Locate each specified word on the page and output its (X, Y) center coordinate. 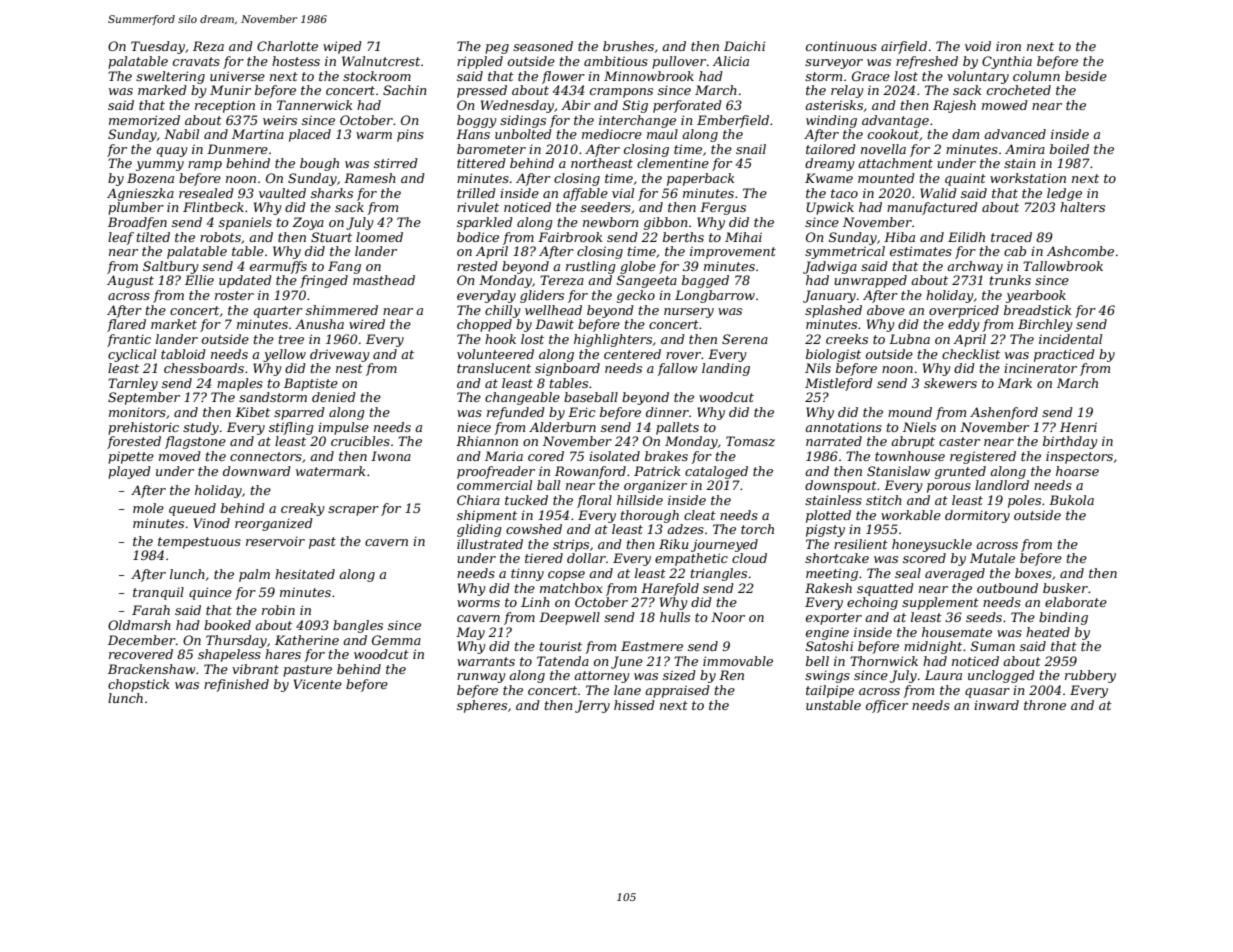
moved (180, 456)
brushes (628, 46)
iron (1008, 46)
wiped (342, 47)
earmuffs (278, 267)
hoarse (1077, 471)
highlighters (613, 340)
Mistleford (839, 384)
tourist (561, 646)
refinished (236, 685)
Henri (1078, 427)
